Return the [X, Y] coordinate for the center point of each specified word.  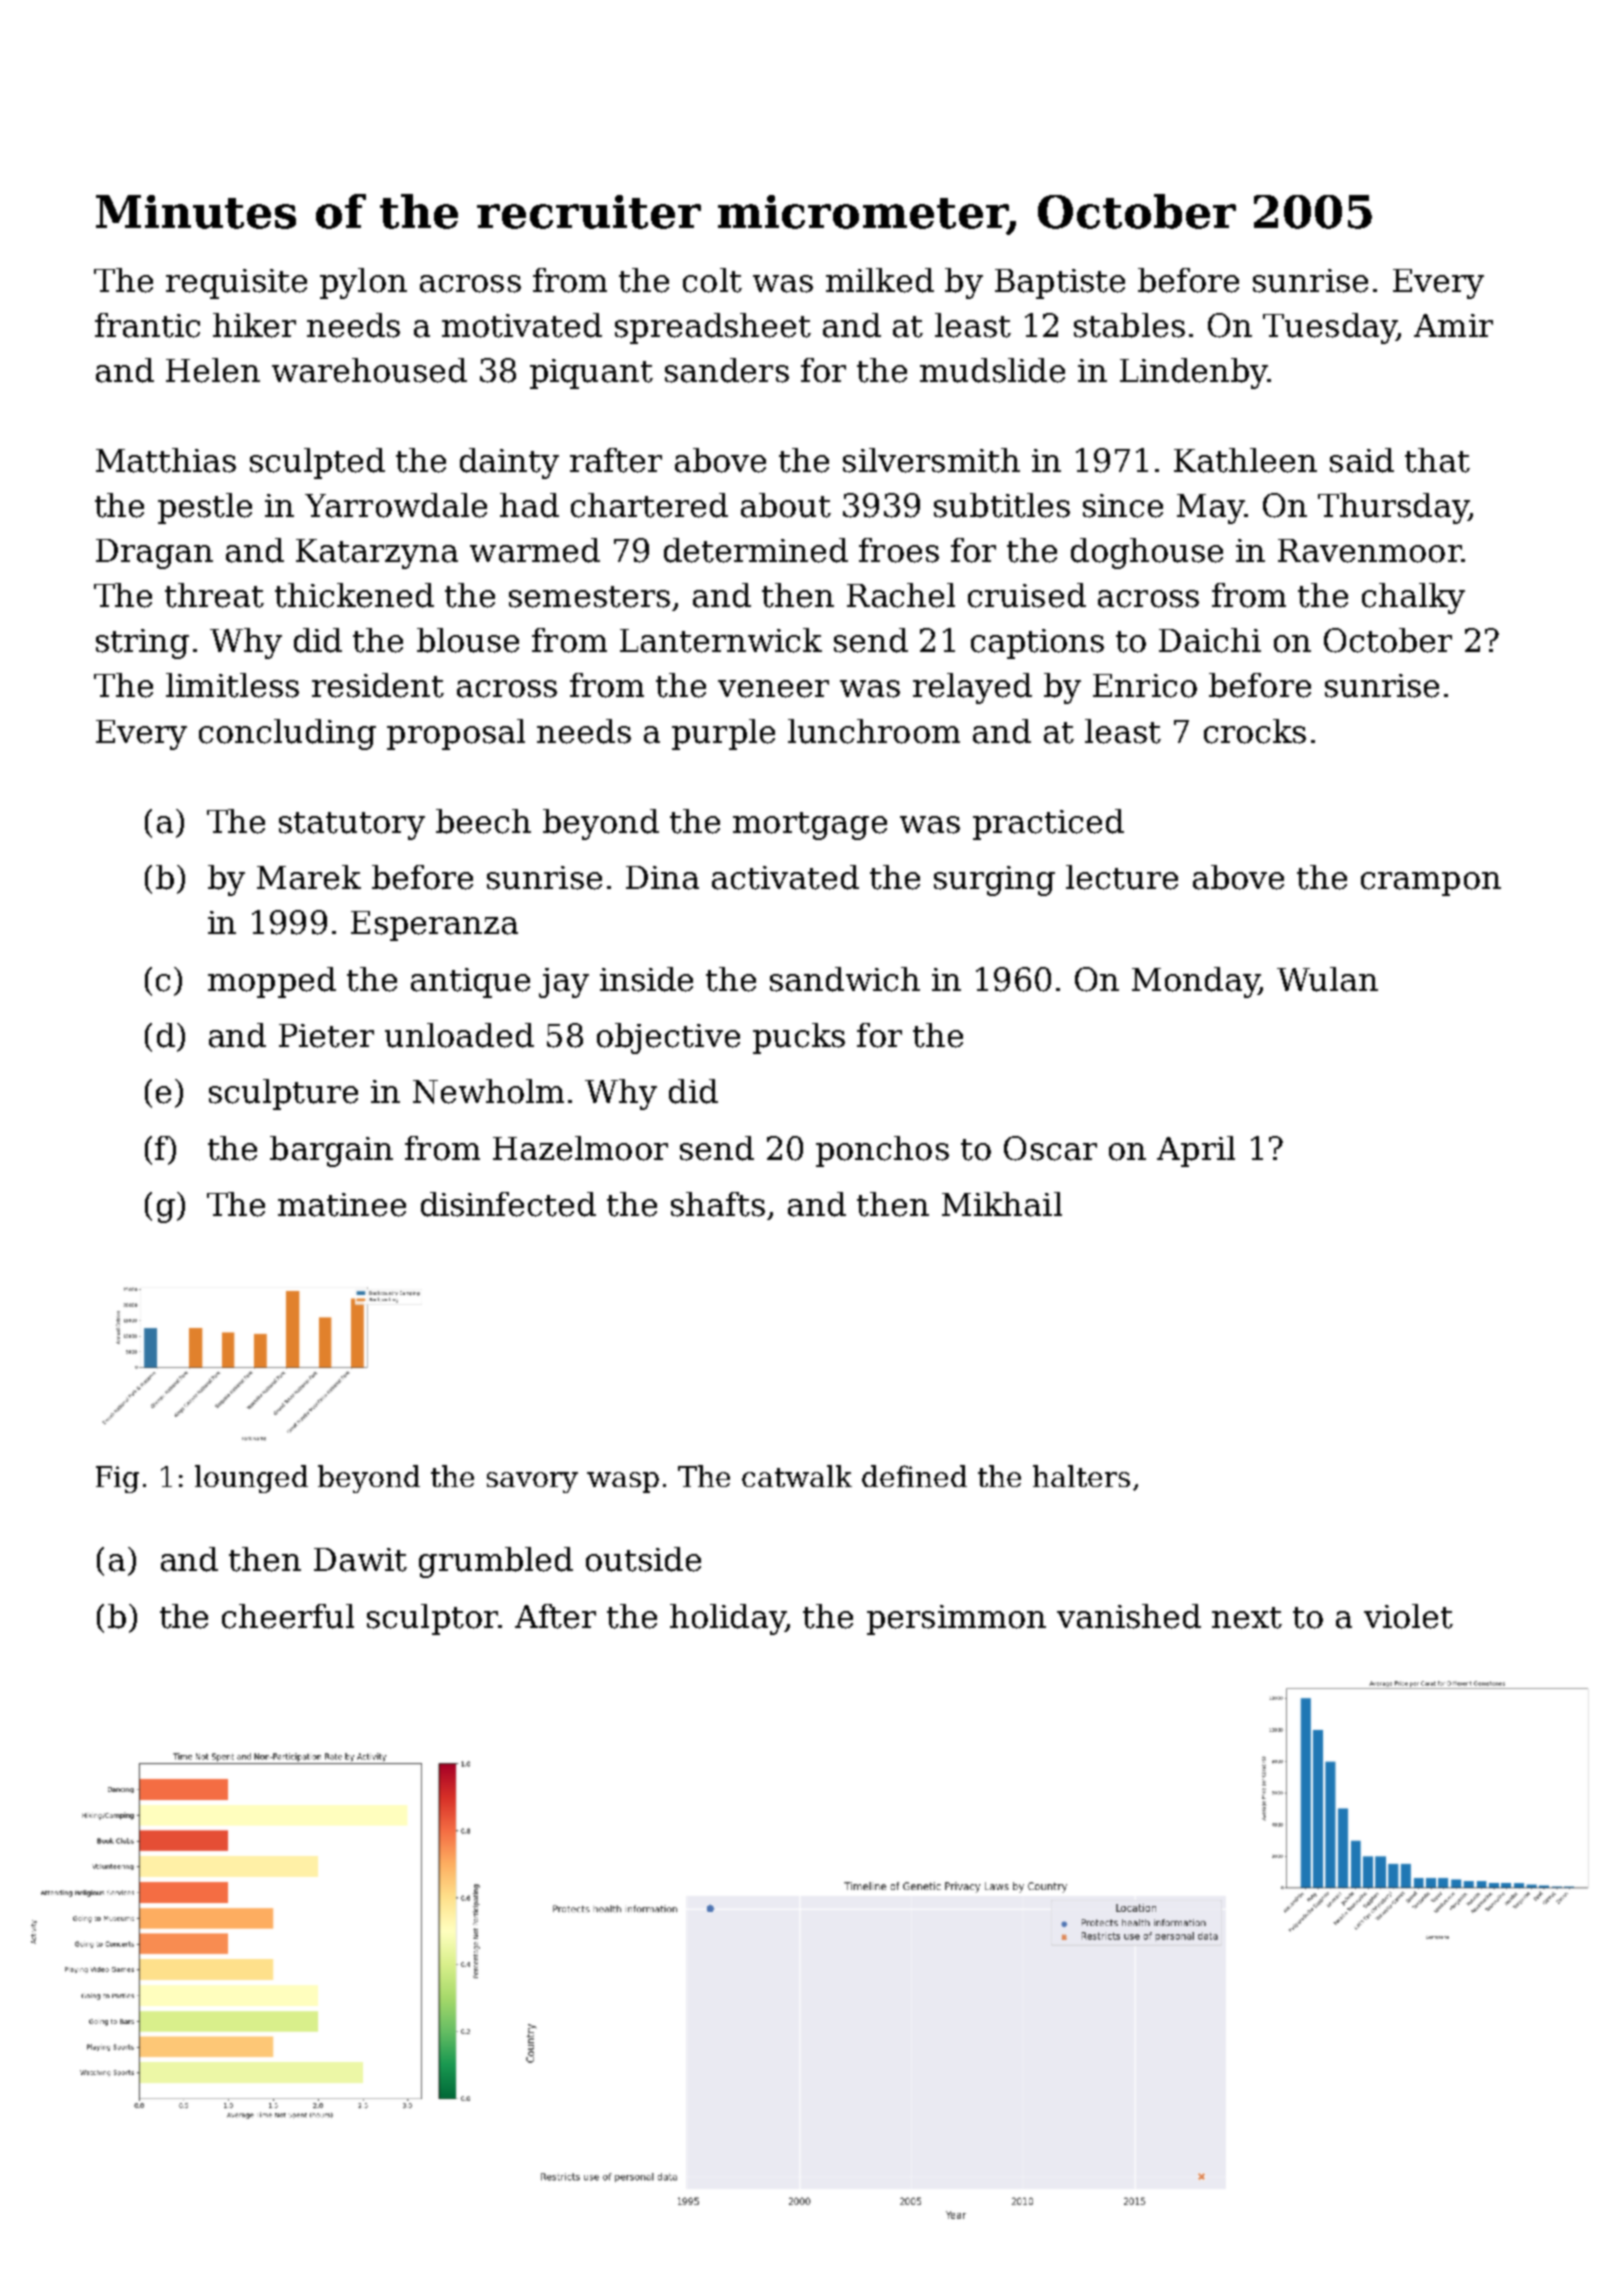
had [529, 505]
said [1362, 460]
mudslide [992, 370]
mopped [272, 982]
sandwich [845, 979]
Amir [1453, 325]
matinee [342, 1205]
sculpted [317, 463]
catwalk [797, 1476]
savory [532, 1482]
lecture [1122, 877]
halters [1081, 1476]
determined [756, 550]
